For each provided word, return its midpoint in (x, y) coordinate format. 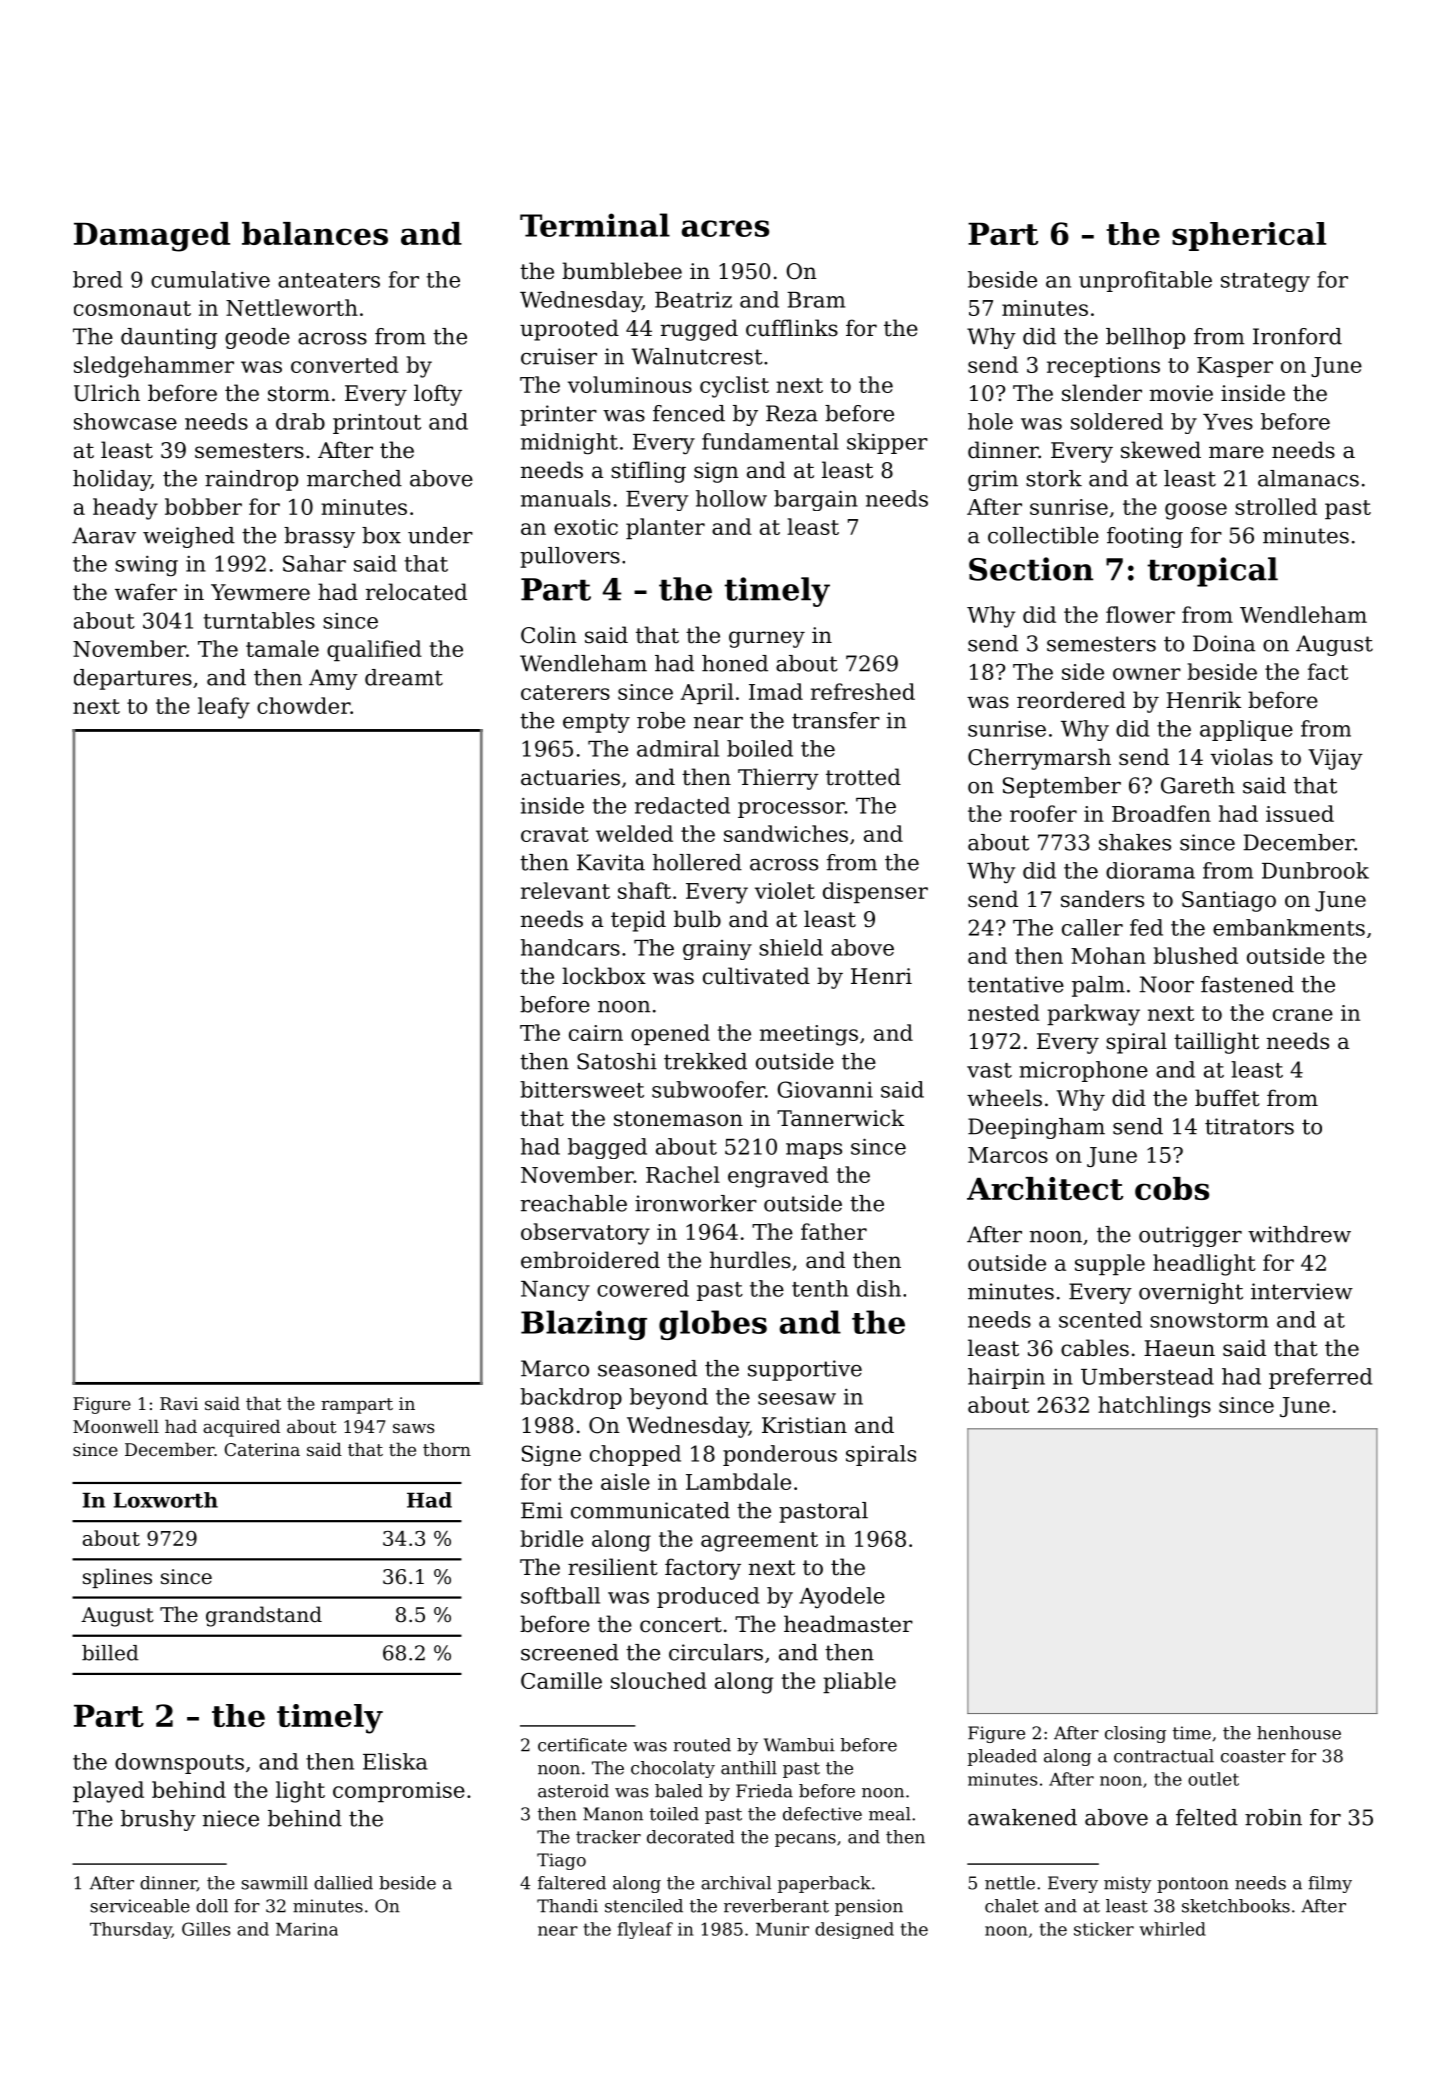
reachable (574, 1203)
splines (117, 1578)
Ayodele (842, 1597)
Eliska (395, 1761)
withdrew (1299, 1234)
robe (661, 720)
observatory (585, 1234)
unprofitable (1145, 281)
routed (702, 1745)
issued (1300, 813)
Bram (816, 300)
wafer (146, 592)
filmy (1330, 1884)
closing (1135, 1734)
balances (315, 233)
